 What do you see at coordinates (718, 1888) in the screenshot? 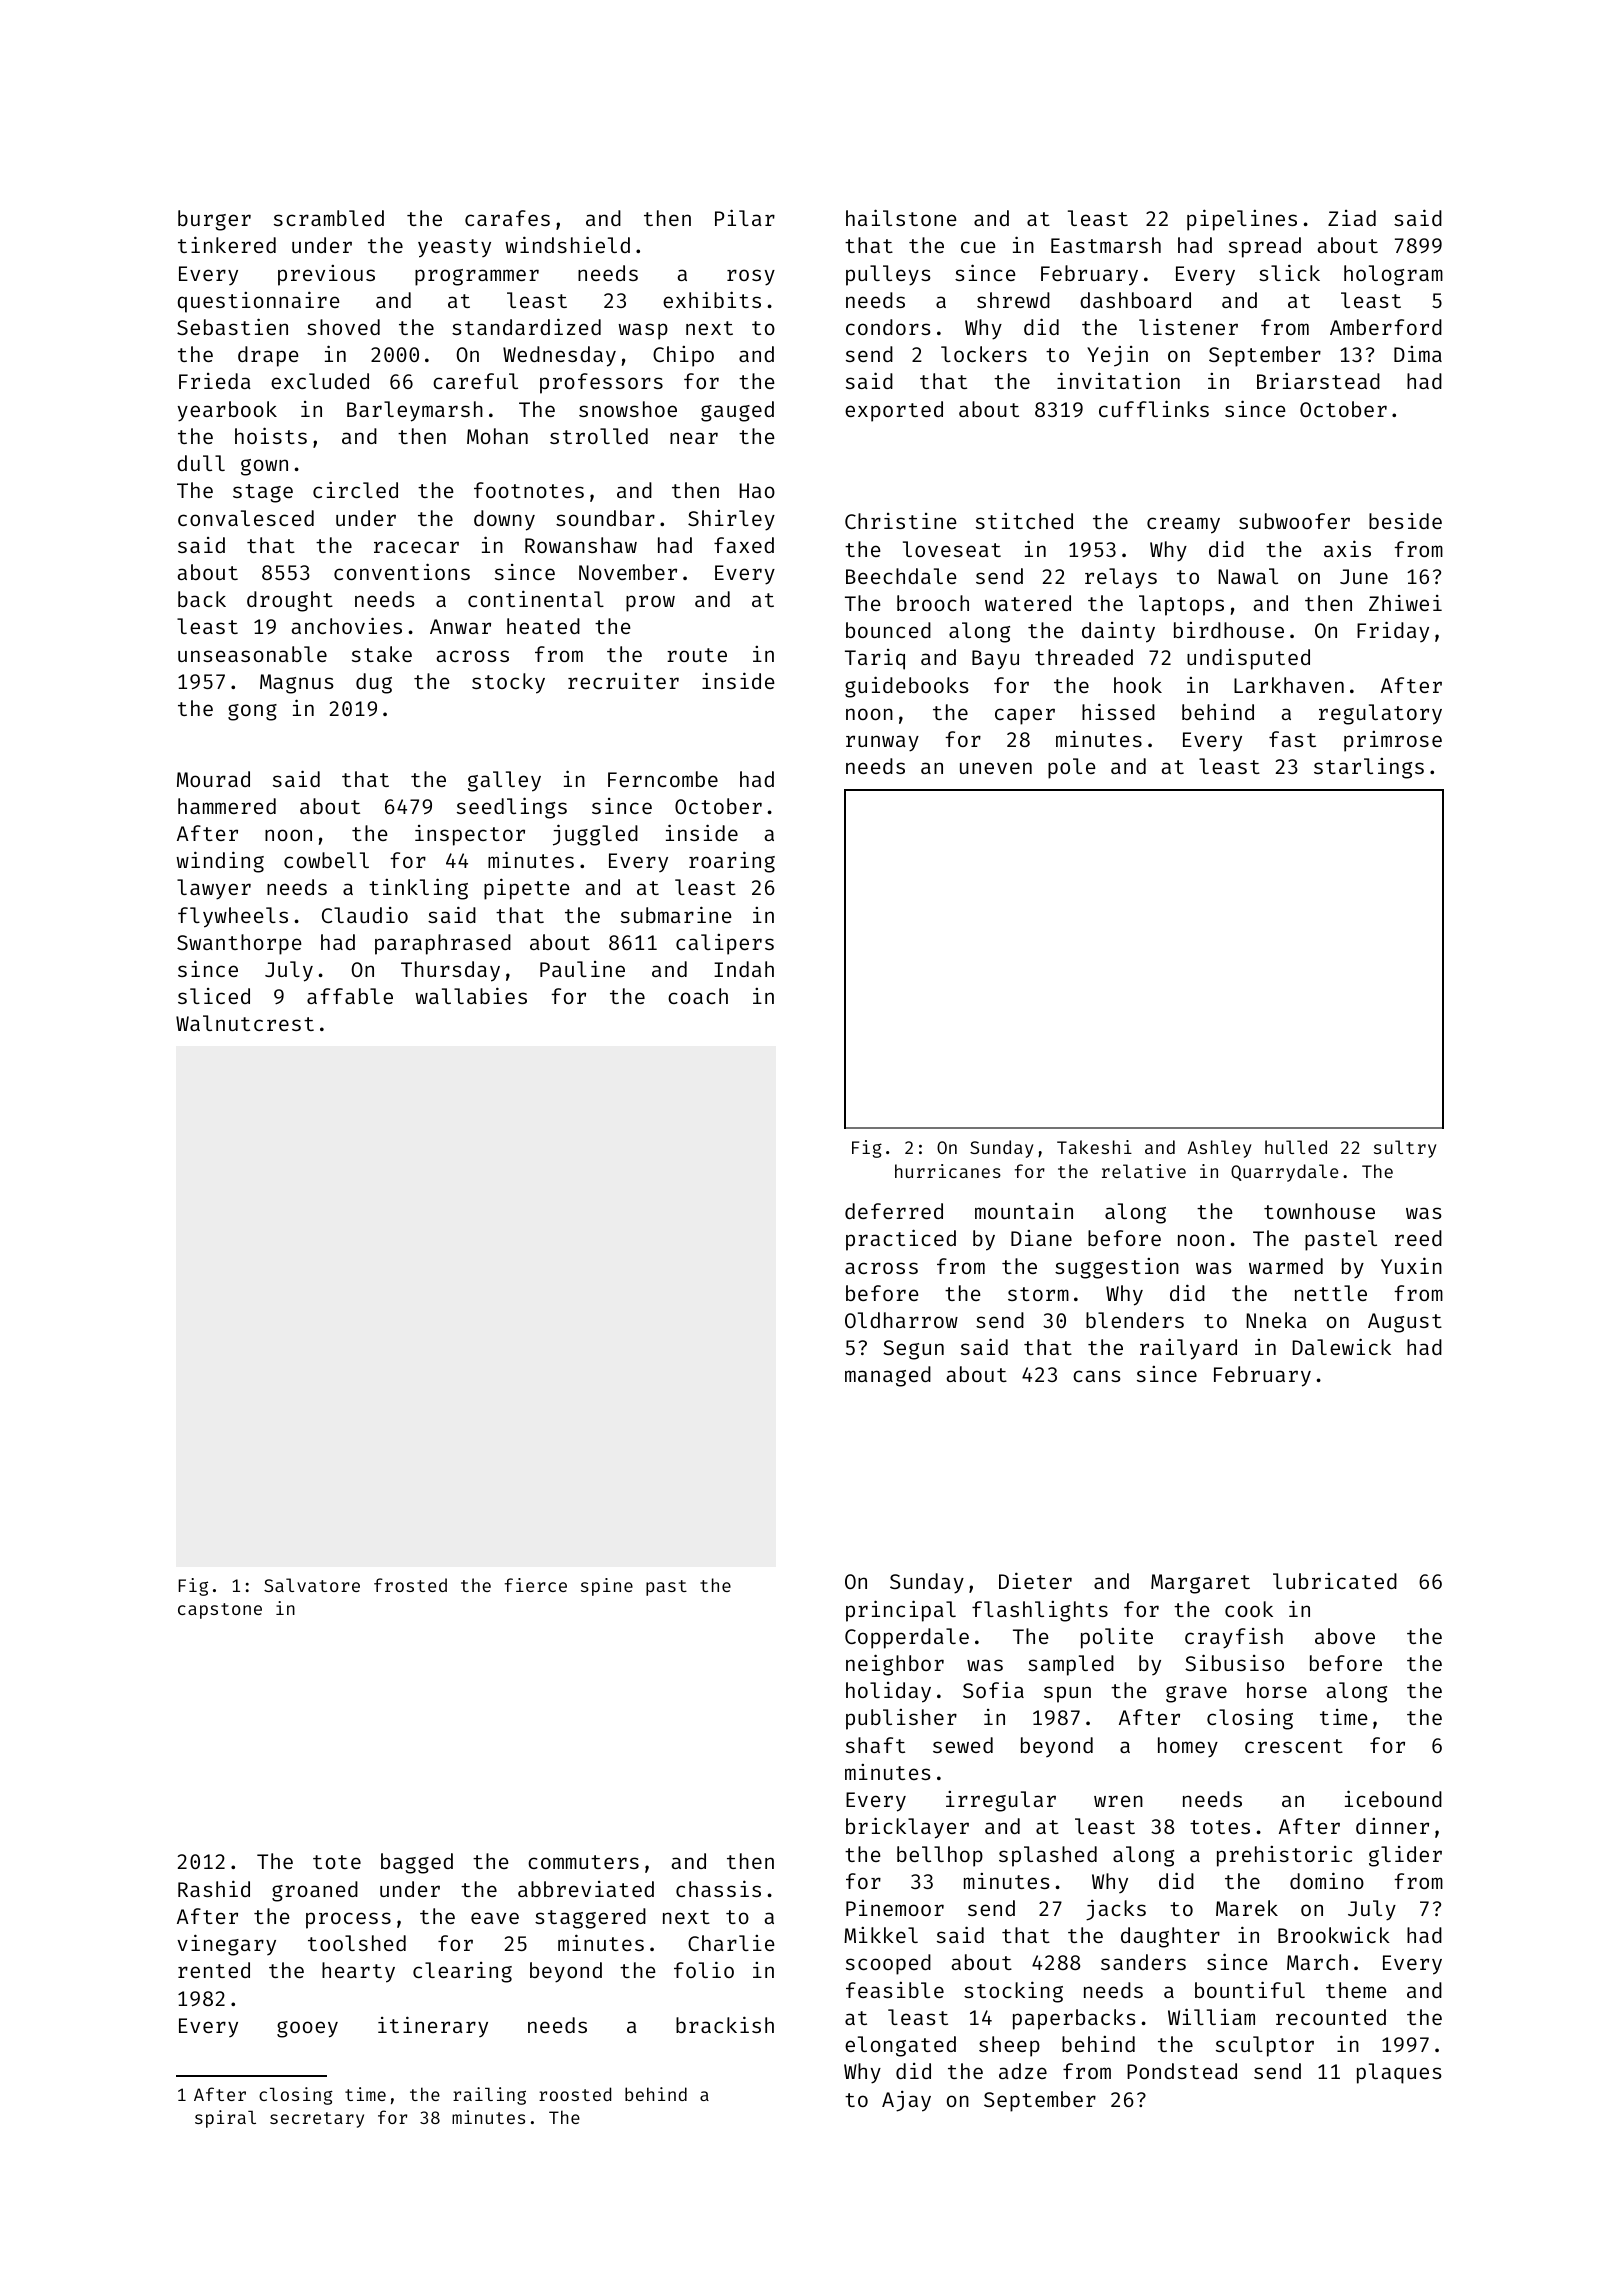
I see `chassis` at bounding box center [718, 1888].
